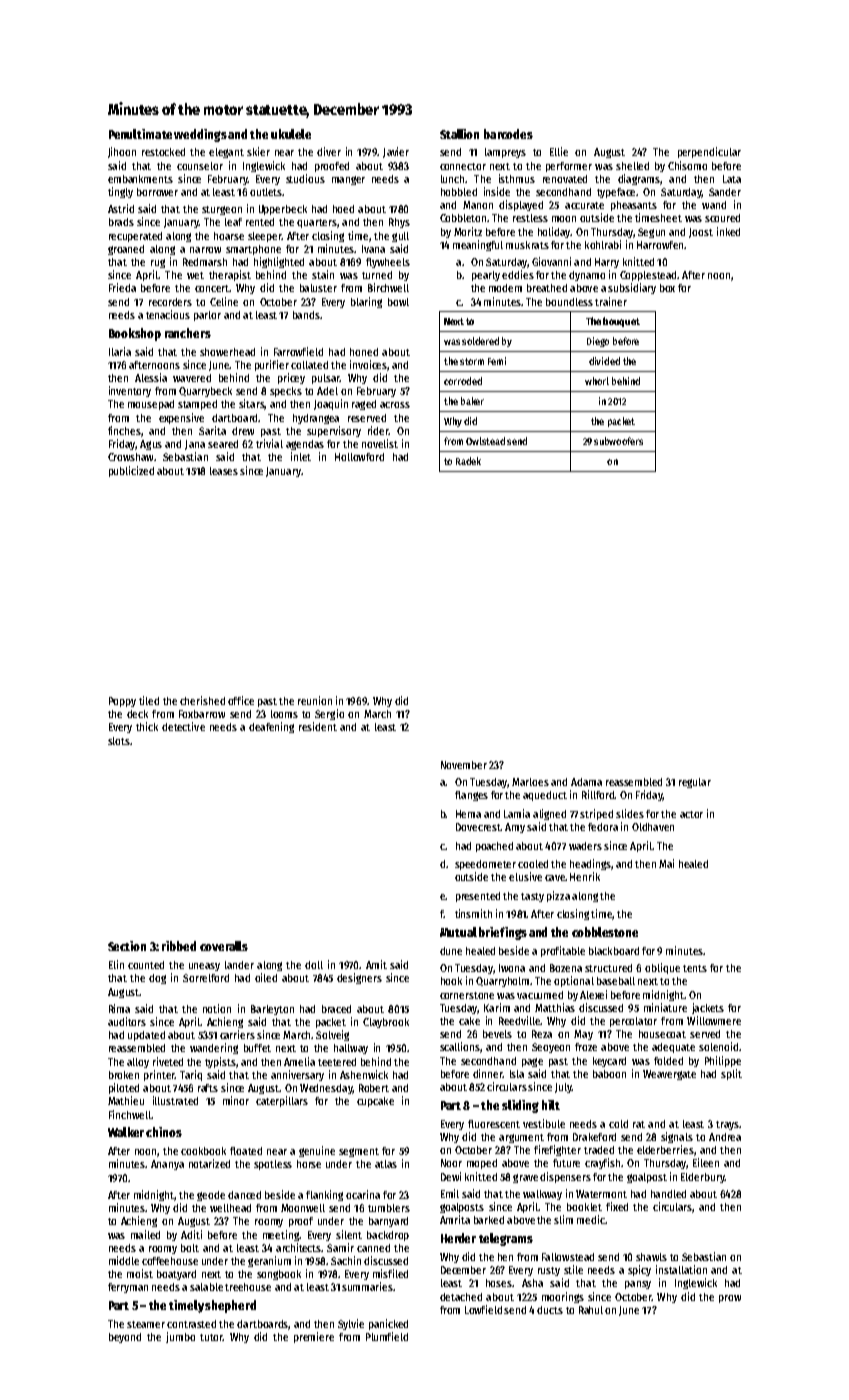 Image resolution: width=849 pixels, height=1400 pixels. Describe the element at coordinates (203, 1151) in the screenshot. I see `cookbook` at that location.
